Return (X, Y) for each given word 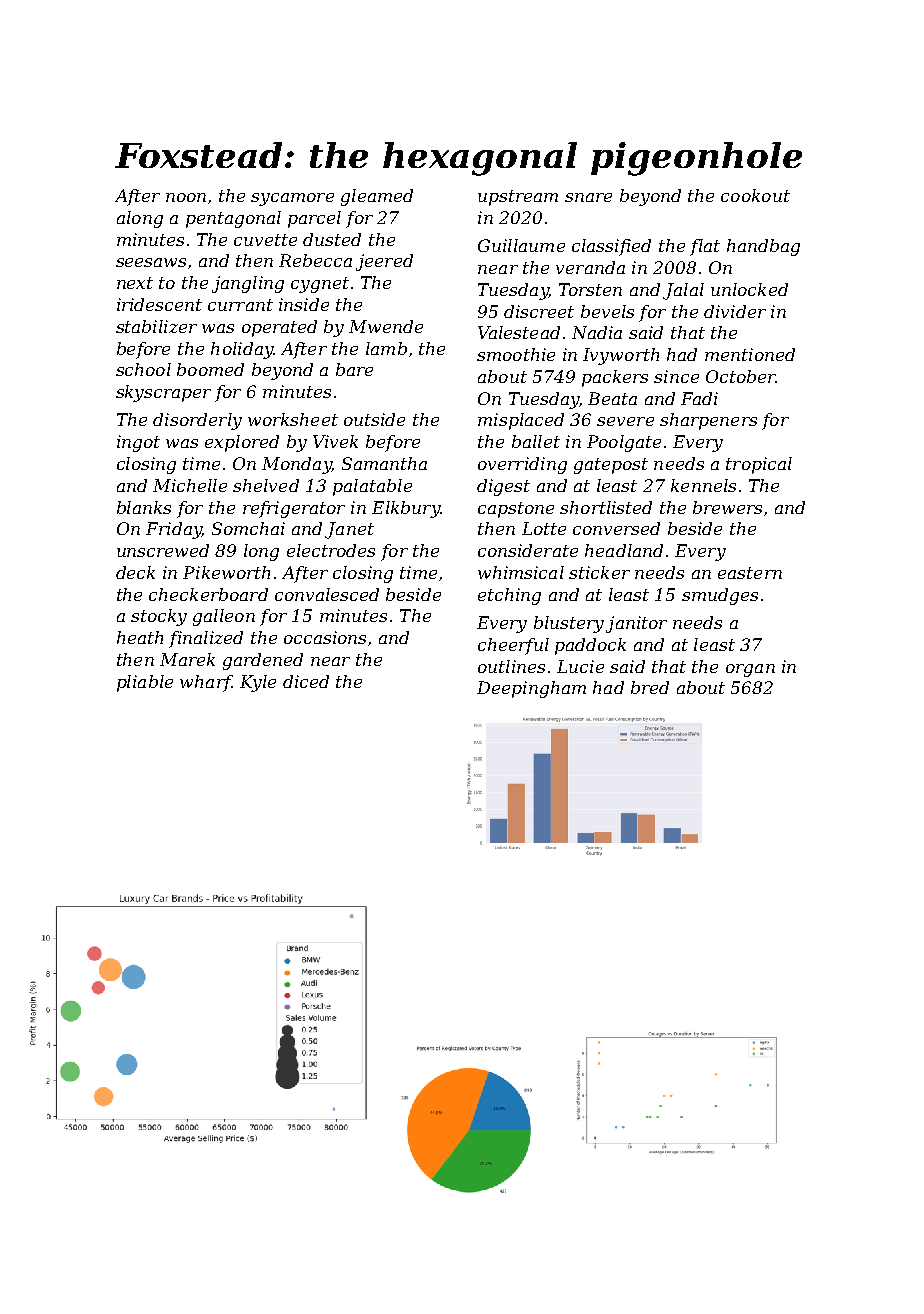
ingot (138, 443)
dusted (332, 239)
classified (611, 247)
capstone (516, 510)
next (135, 283)
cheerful (513, 646)
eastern (750, 573)
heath (140, 637)
